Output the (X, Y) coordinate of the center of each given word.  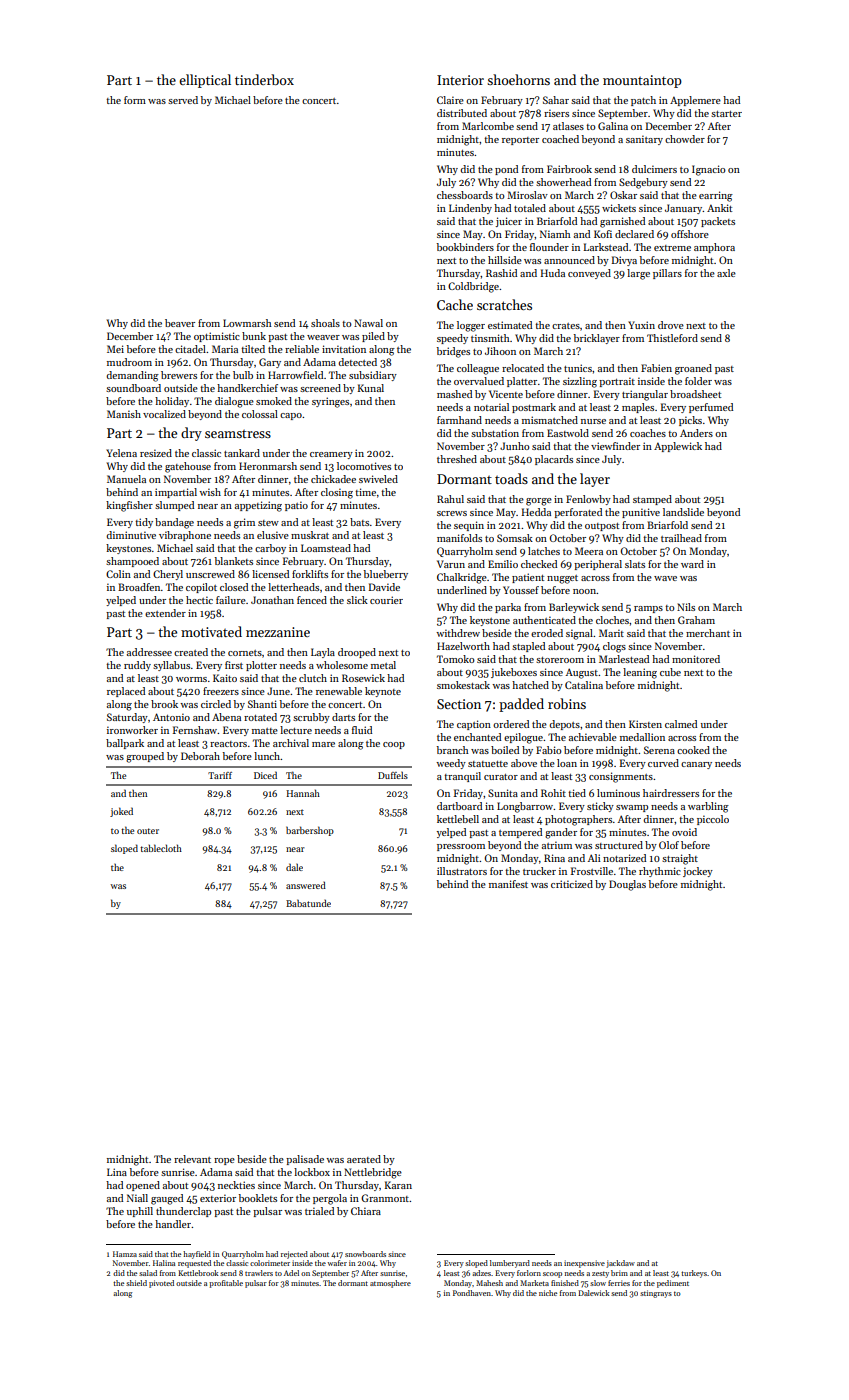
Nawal (368, 323)
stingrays (656, 1294)
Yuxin (641, 325)
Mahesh (489, 1283)
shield (136, 1283)
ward (692, 564)
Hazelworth (463, 646)
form (135, 100)
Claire (450, 100)
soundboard (133, 388)
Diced (265, 775)
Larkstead (606, 247)
